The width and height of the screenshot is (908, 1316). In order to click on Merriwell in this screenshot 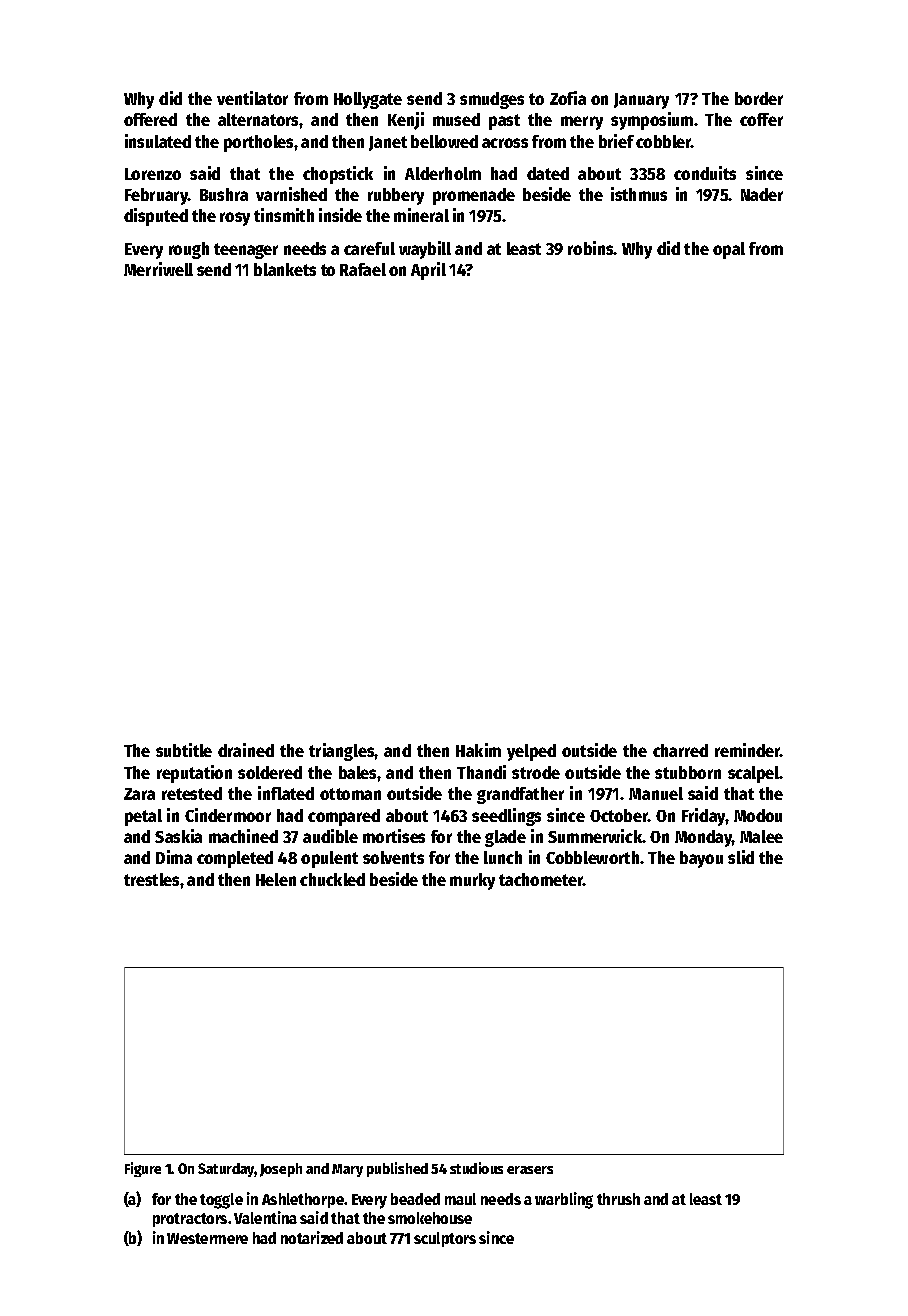, I will do `click(158, 269)`.
